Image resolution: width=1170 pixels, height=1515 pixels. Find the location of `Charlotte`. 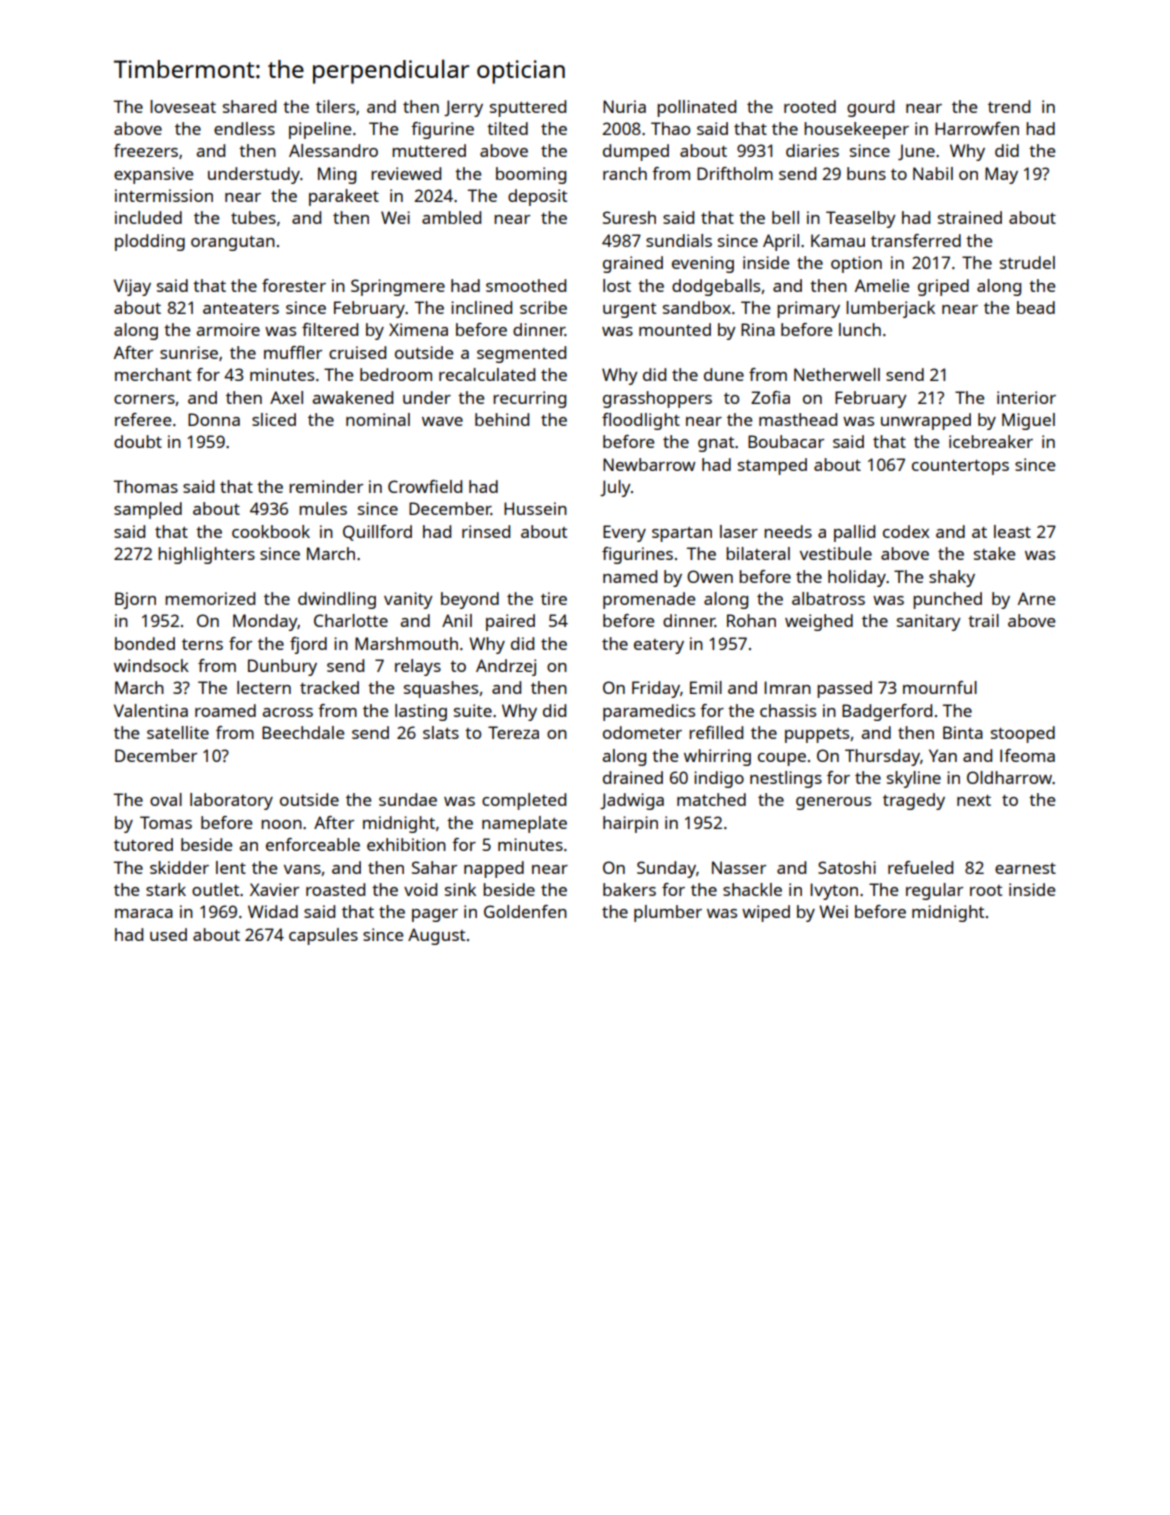

Charlotte is located at coordinates (351, 620).
